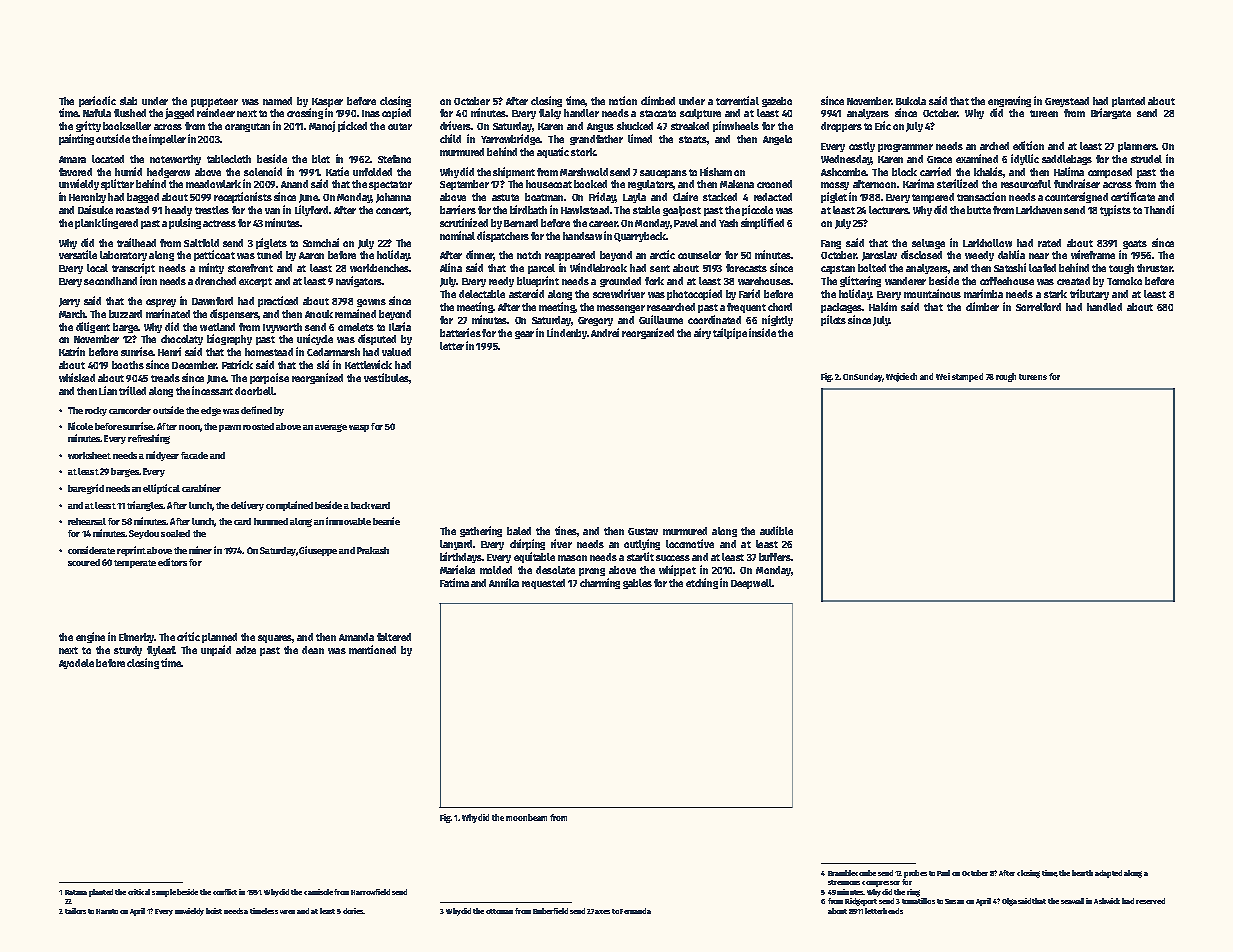 Image resolution: width=1233 pixels, height=952 pixels. What do you see at coordinates (394, 637) in the document?
I see `faltered` at bounding box center [394, 637].
